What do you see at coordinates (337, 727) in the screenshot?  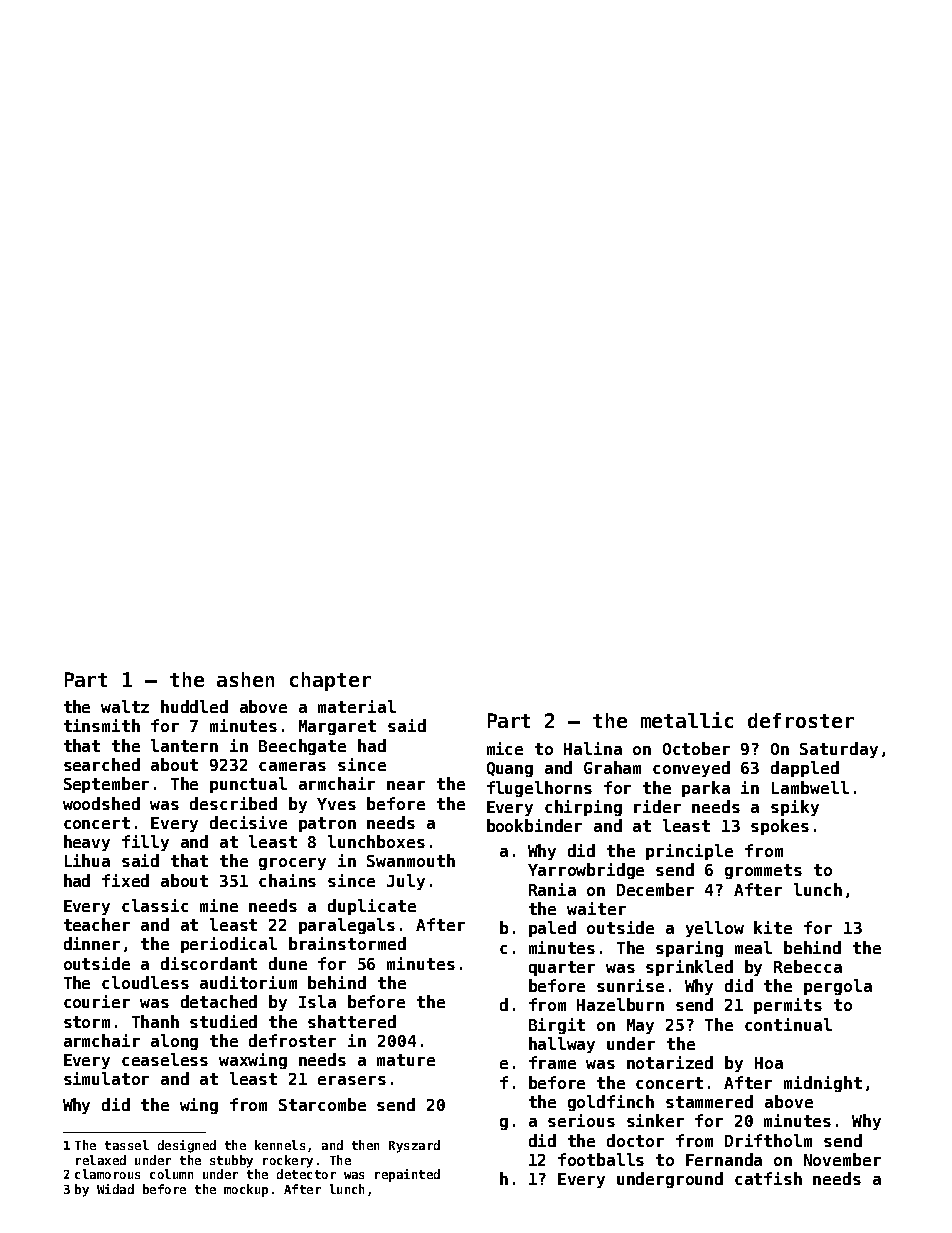 I see `Margaret` at bounding box center [337, 727].
